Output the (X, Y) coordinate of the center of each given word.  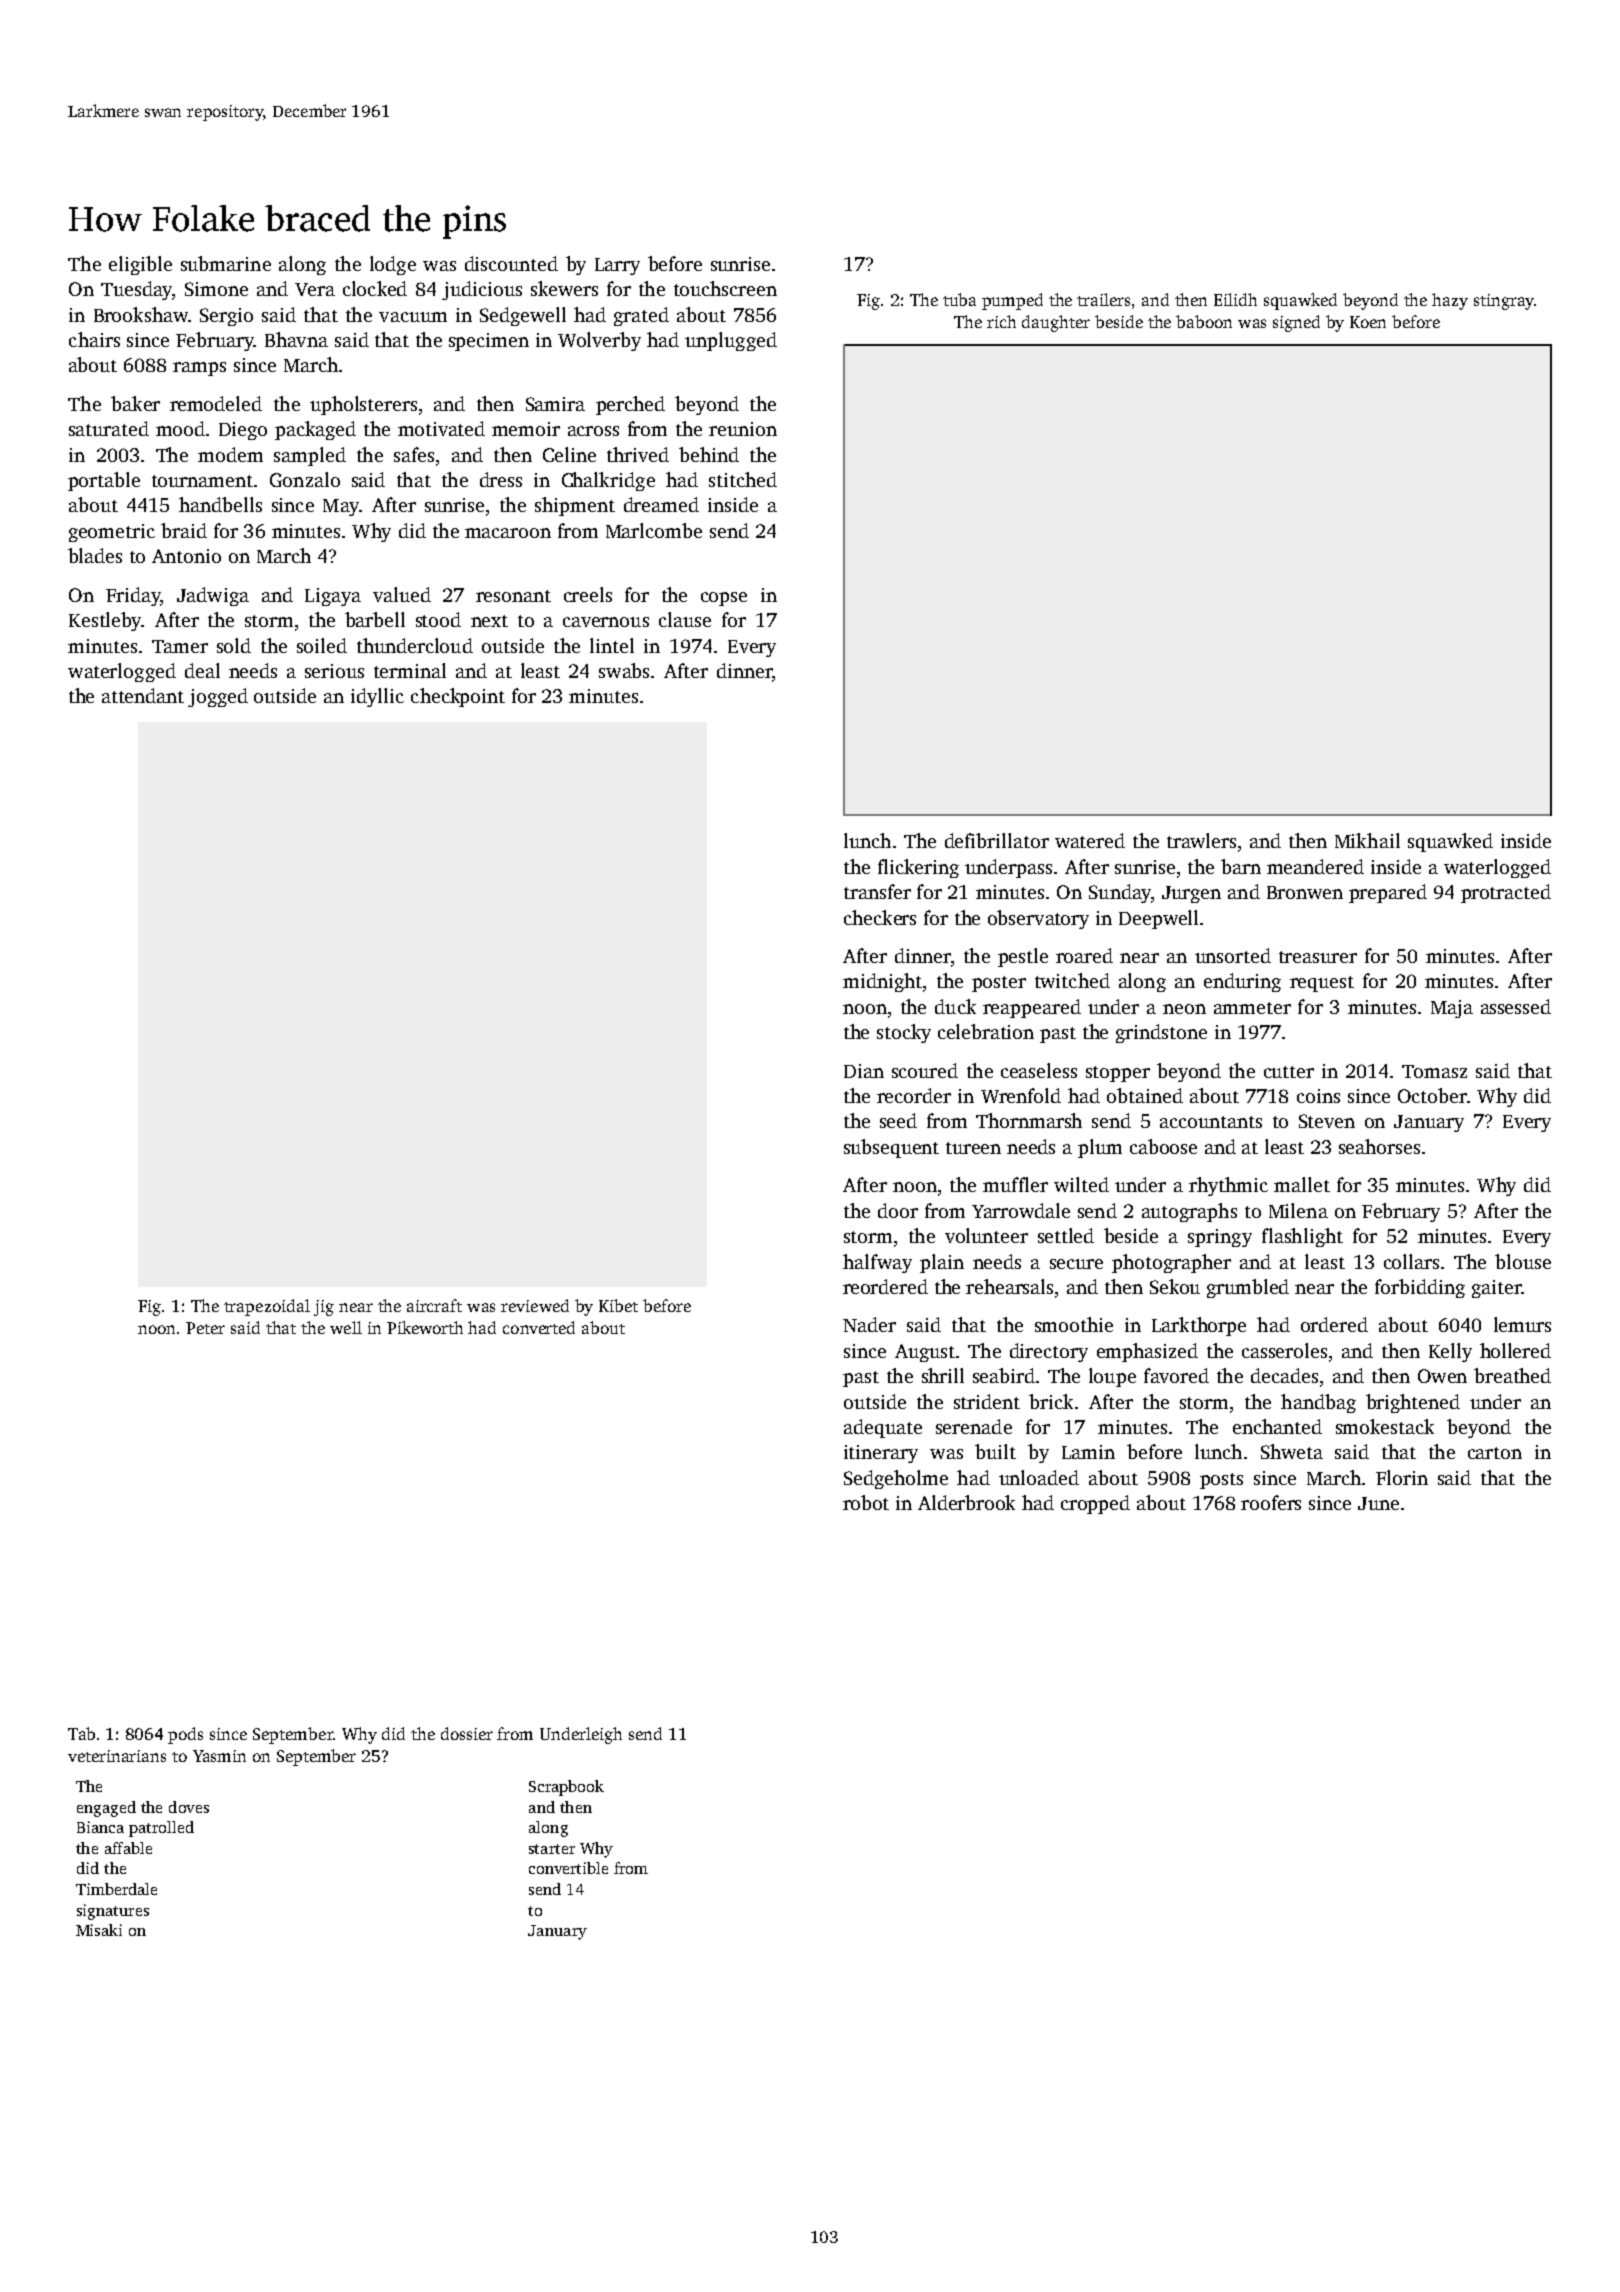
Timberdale (116, 1889)
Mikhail (1367, 840)
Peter (205, 1328)
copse (724, 599)
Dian (864, 1071)
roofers (1271, 1502)
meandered (1315, 866)
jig (324, 1308)
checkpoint (458, 697)
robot (866, 1502)
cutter (1289, 1072)
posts (1221, 1481)
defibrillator (997, 840)
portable (104, 481)
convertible (568, 1868)
